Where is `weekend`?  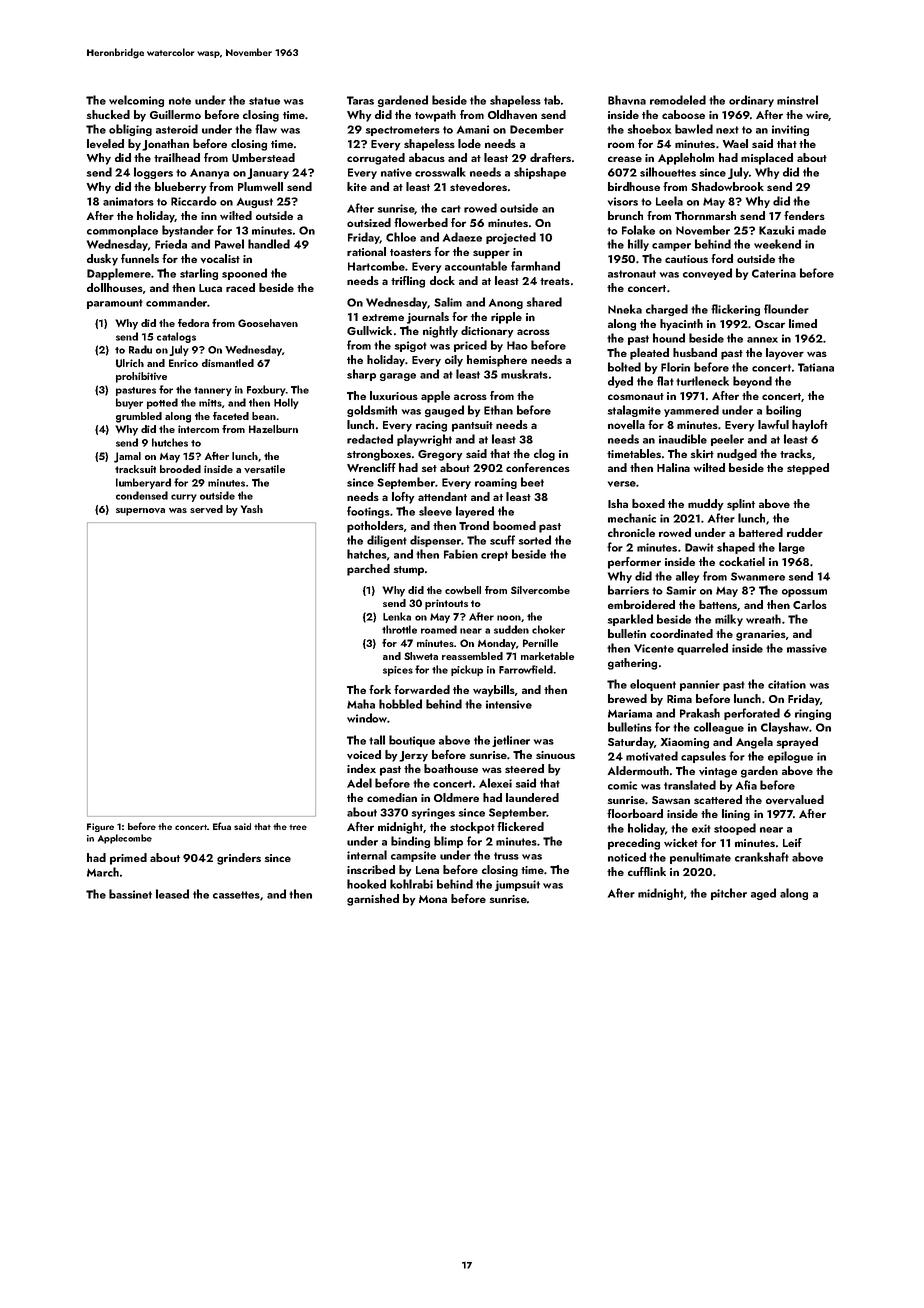
weekend is located at coordinates (777, 244).
